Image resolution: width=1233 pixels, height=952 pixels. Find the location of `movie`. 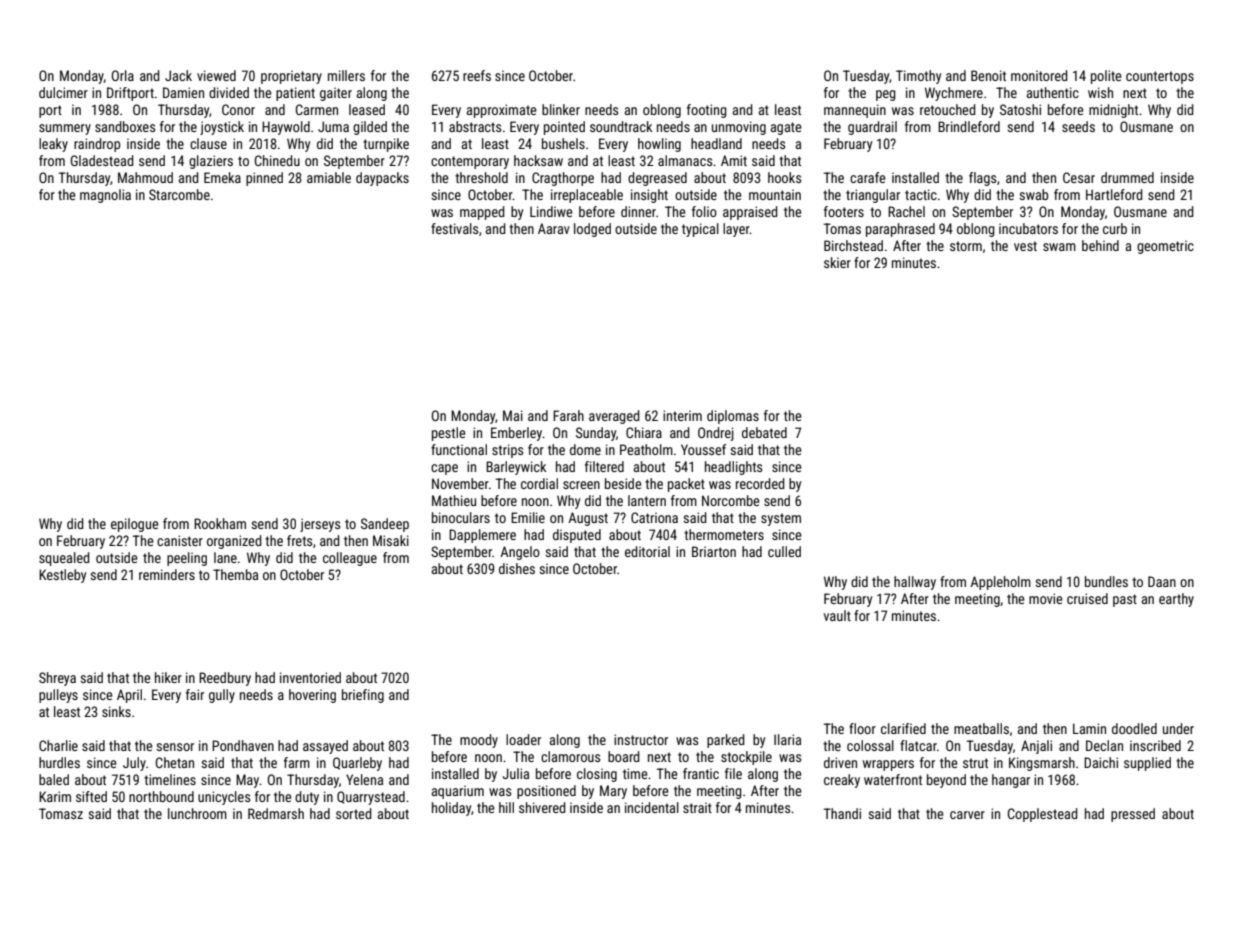

movie is located at coordinates (1046, 598).
